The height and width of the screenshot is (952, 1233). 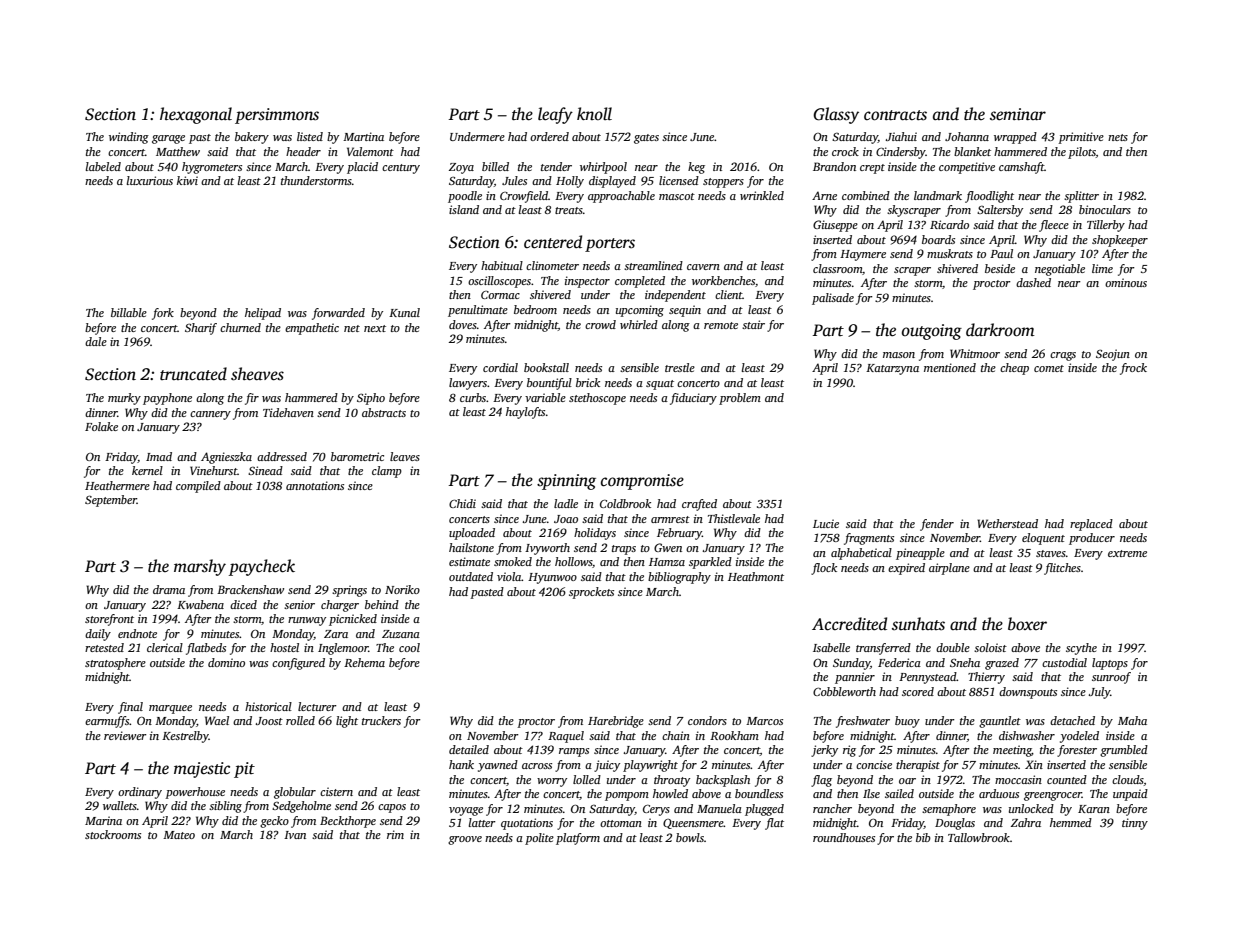 I want to click on sprockets, so click(x=591, y=593).
